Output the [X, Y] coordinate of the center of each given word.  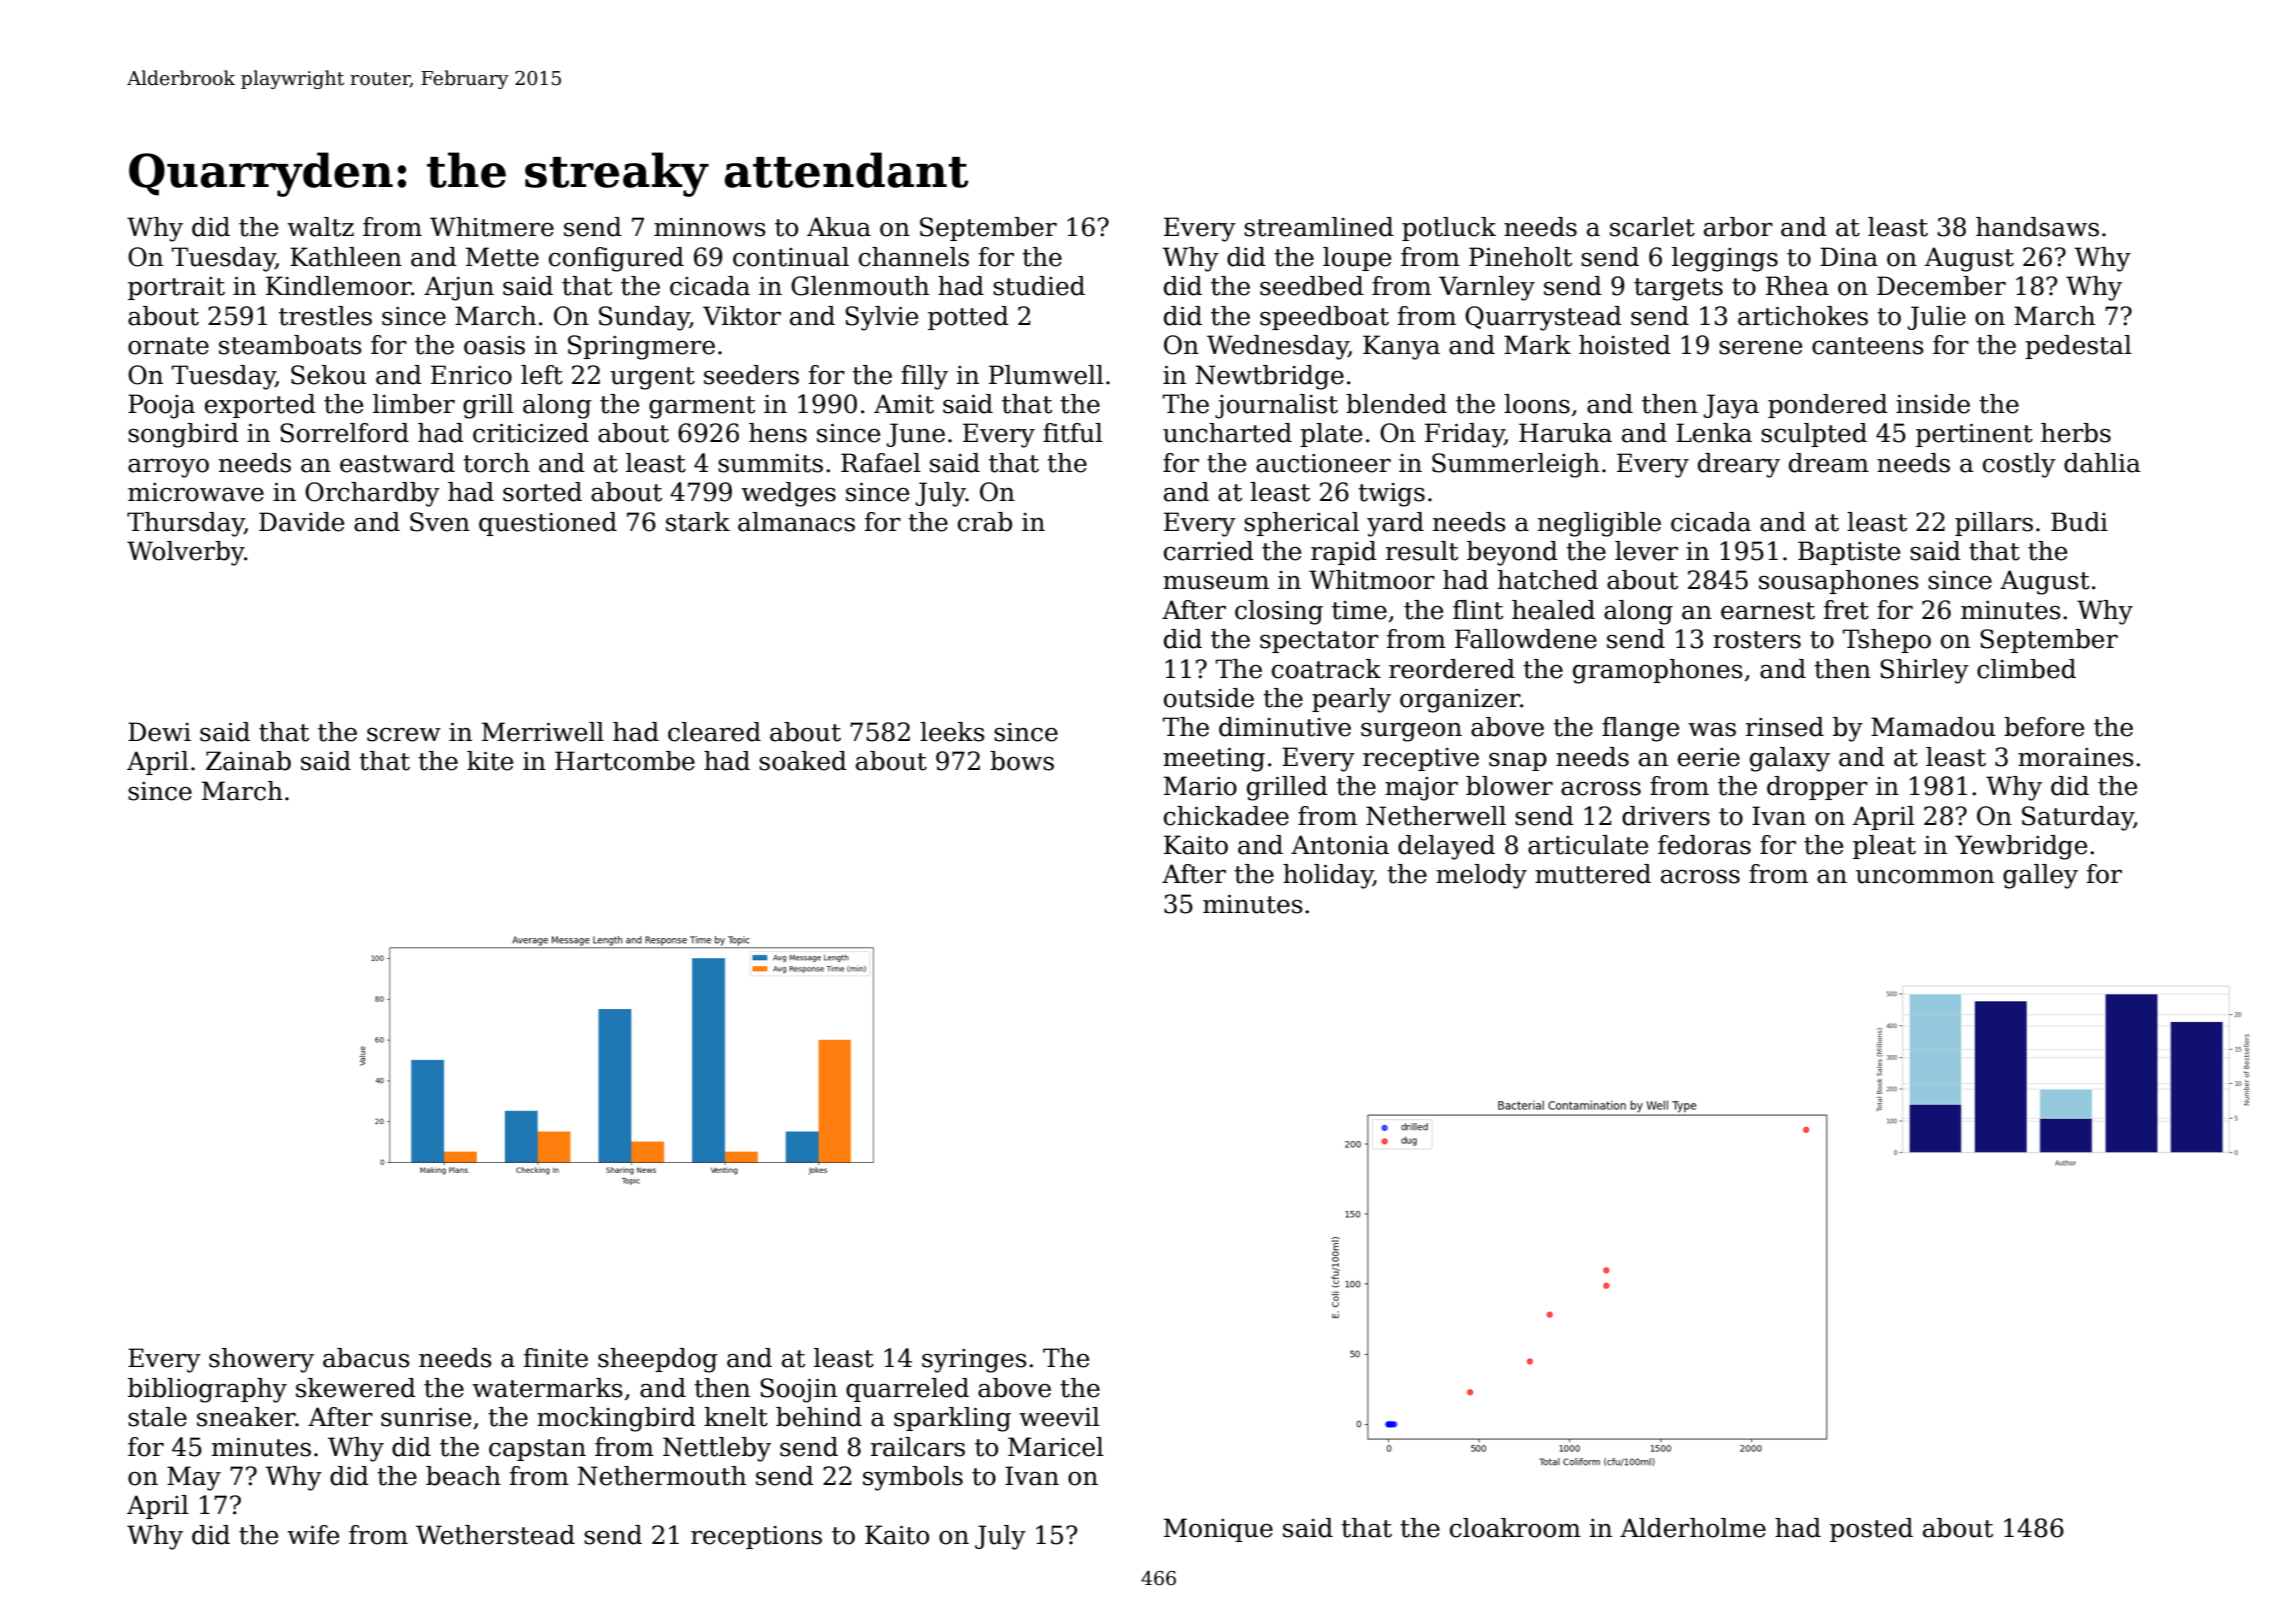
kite [490, 761]
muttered [1593, 874]
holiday [1328, 876]
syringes [974, 1361]
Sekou [328, 375]
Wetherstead [495, 1535]
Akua [839, 227]
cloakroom [1515, 1528]
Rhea [1797, 286]
